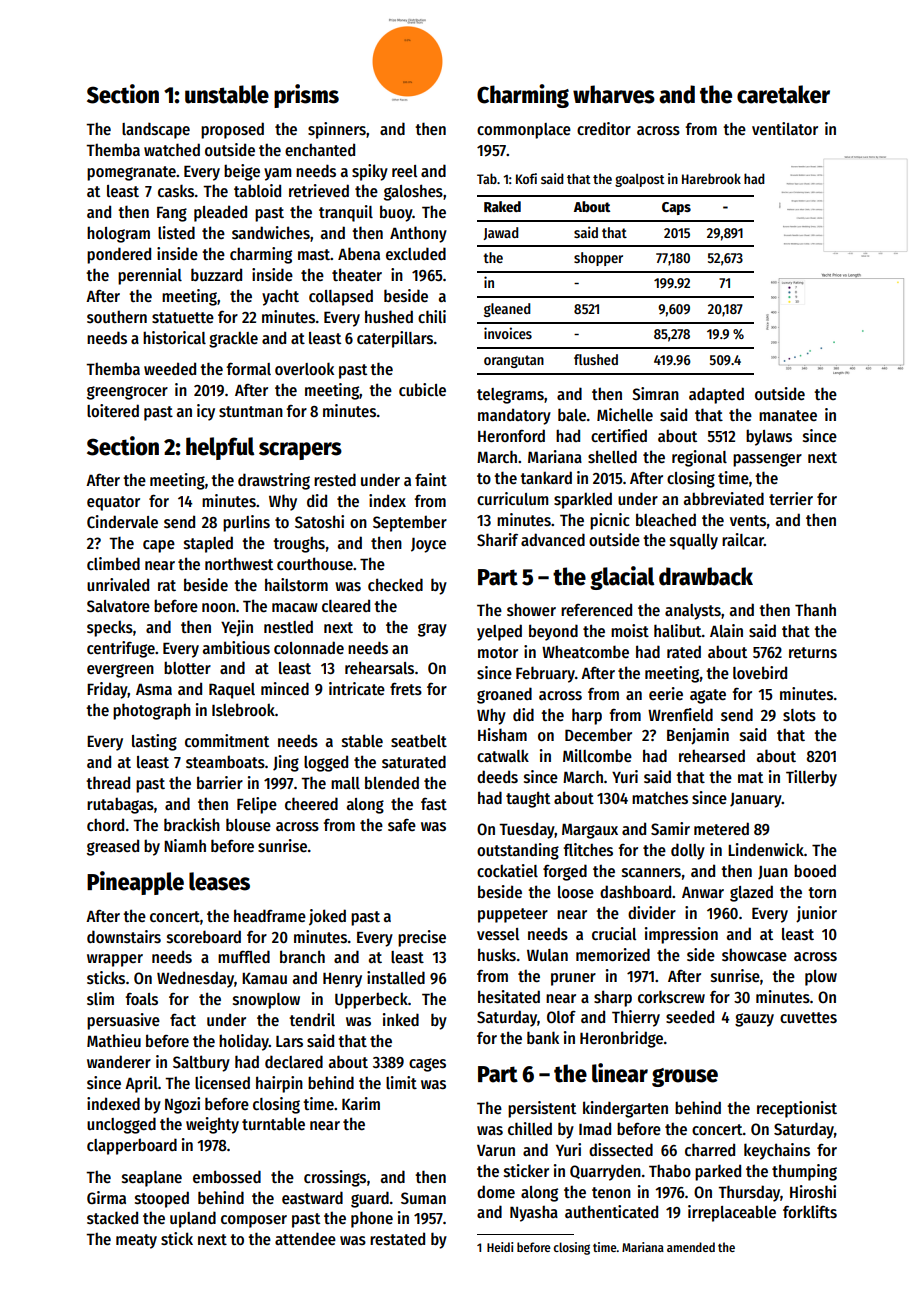  What do you see at coordinates (640, 180) in the document?
I see `goalpost` at bounding box center [640, 180].
